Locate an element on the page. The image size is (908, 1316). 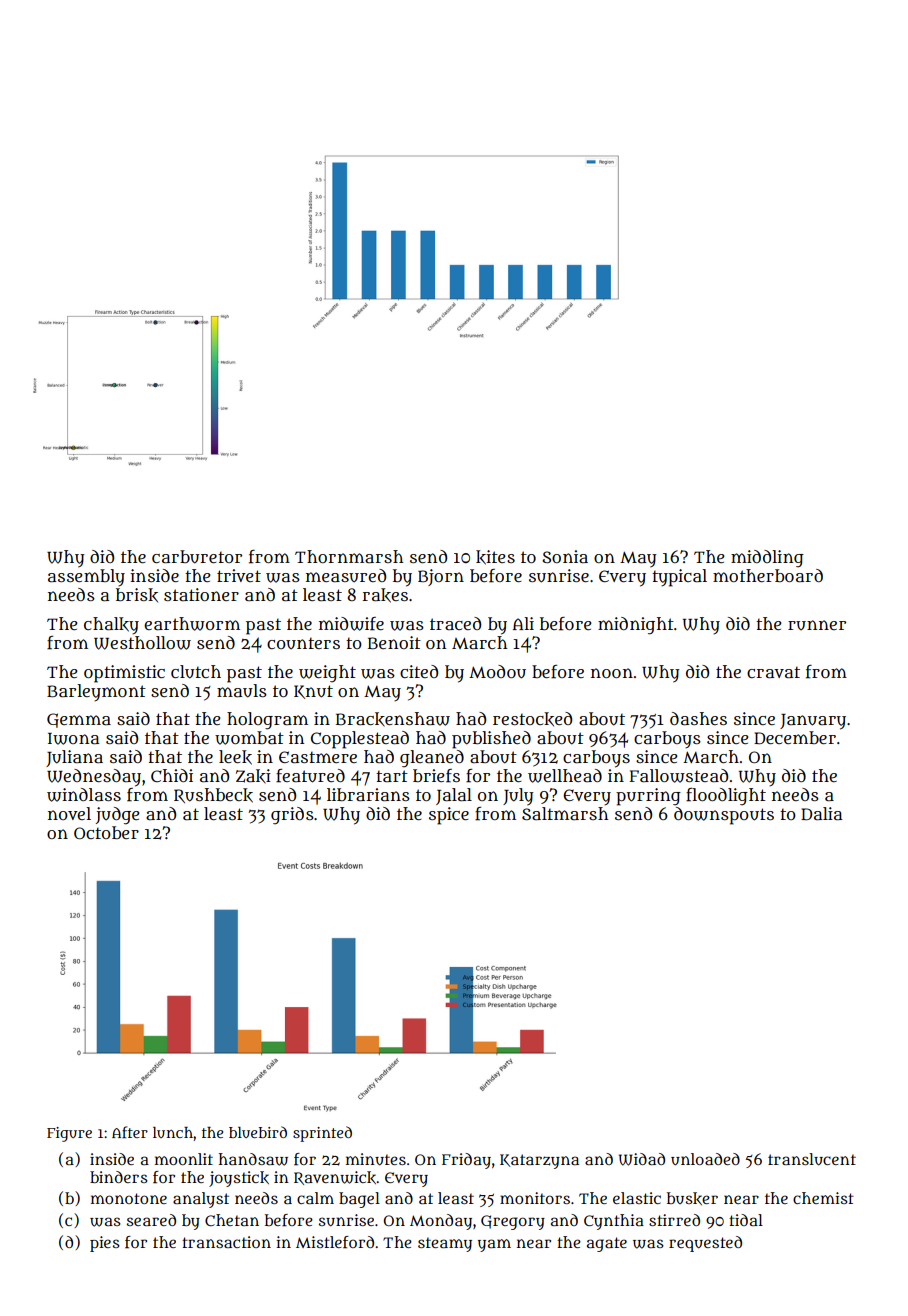
windlass is located at coordinates (84, 795).
